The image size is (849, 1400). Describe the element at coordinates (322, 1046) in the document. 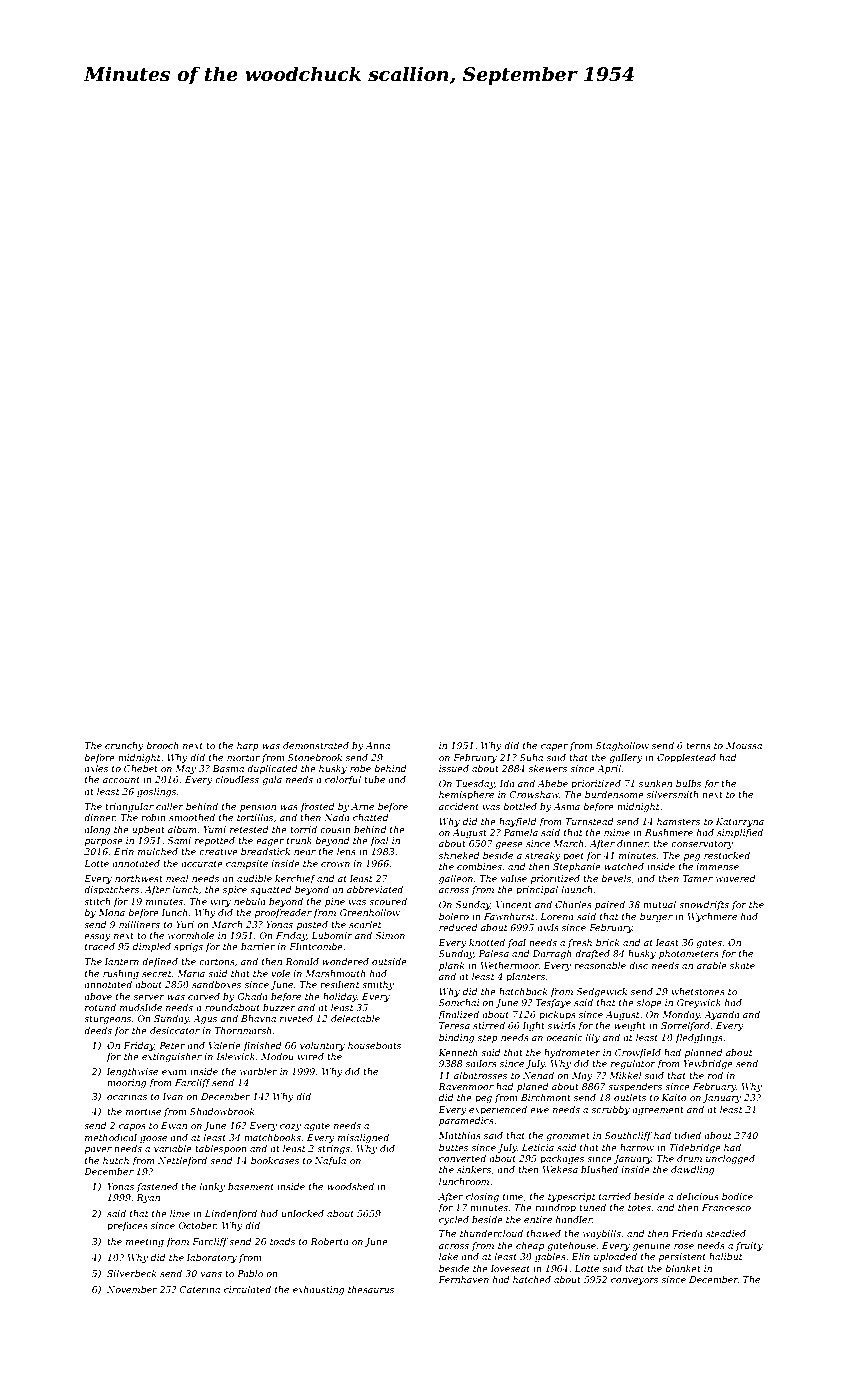

I see `voluntary` at that location.
